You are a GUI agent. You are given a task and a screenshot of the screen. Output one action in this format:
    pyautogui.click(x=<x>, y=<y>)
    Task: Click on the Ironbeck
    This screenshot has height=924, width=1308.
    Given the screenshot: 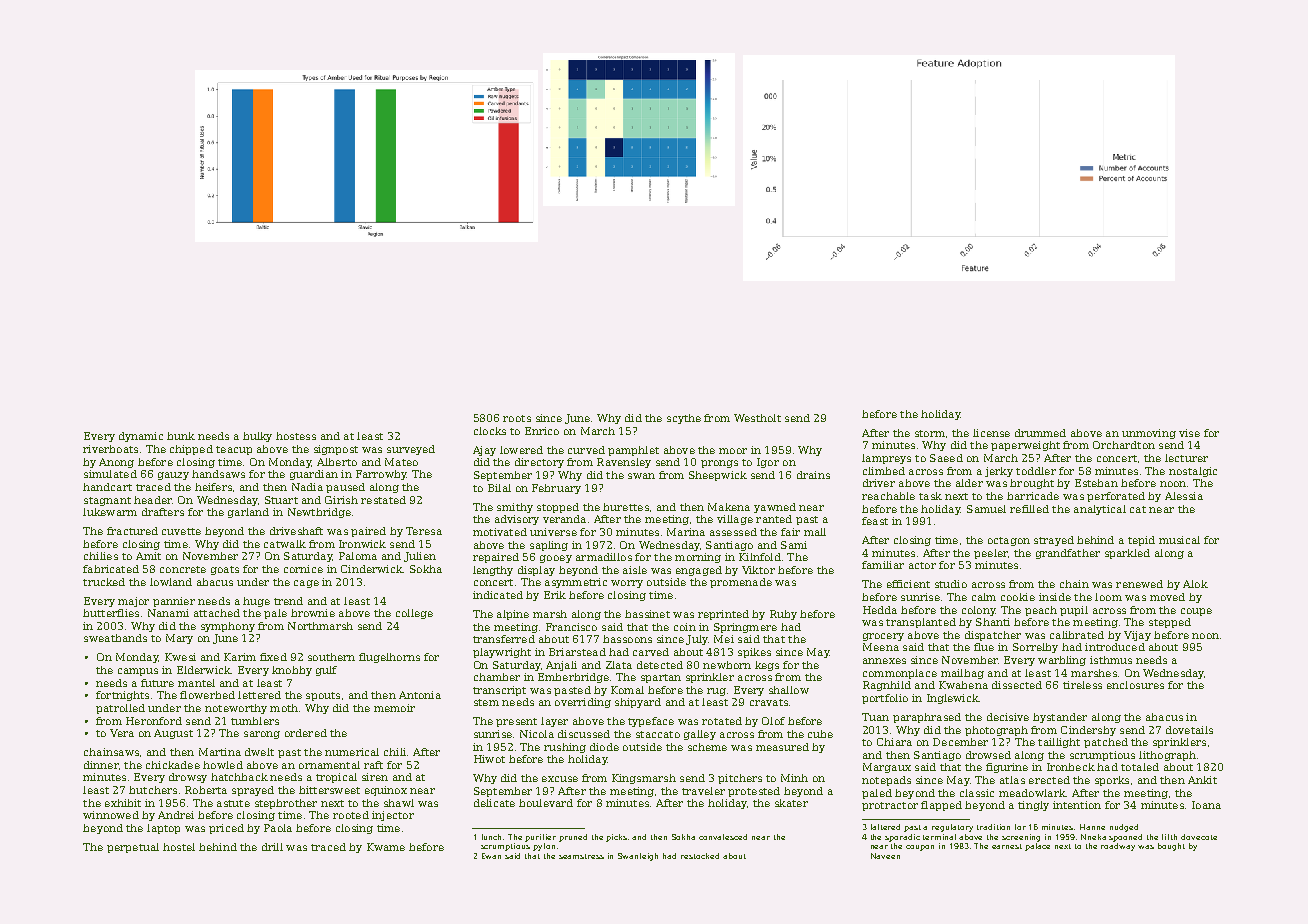 What is the action you would take?
    pyautogui.click(x=1071, y=767)
